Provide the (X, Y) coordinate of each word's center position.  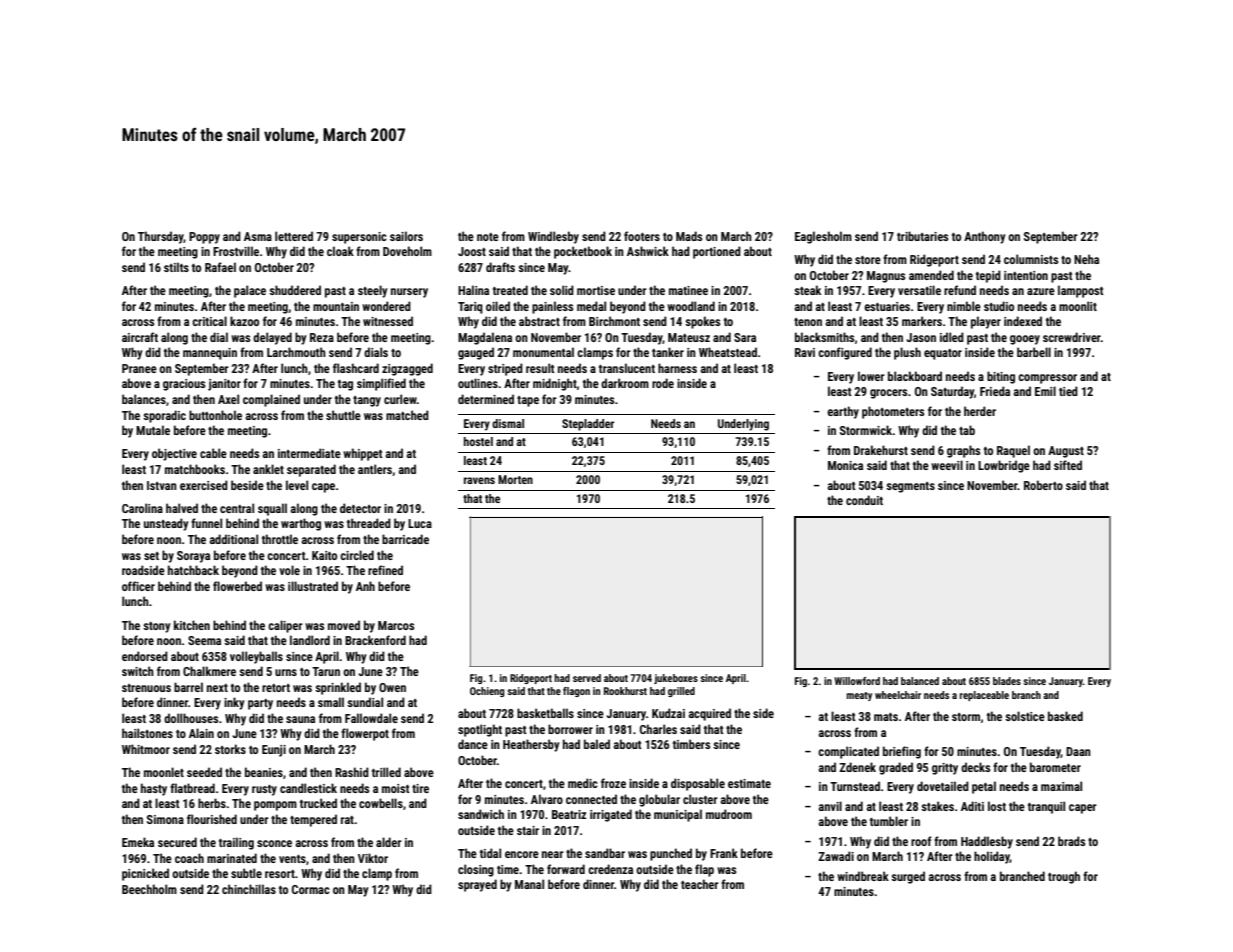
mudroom (729, 814)
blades (1007, 681)
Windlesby (553, 237)
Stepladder (588, 425)
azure (1041, 291)
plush (907, 353)
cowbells (381, 803)
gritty (945, 769)
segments (910, 487)
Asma (258, 236)
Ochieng (487, 692)
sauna (300, 719)
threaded (369, 523)
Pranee (139, 368)
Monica (845, 465)
